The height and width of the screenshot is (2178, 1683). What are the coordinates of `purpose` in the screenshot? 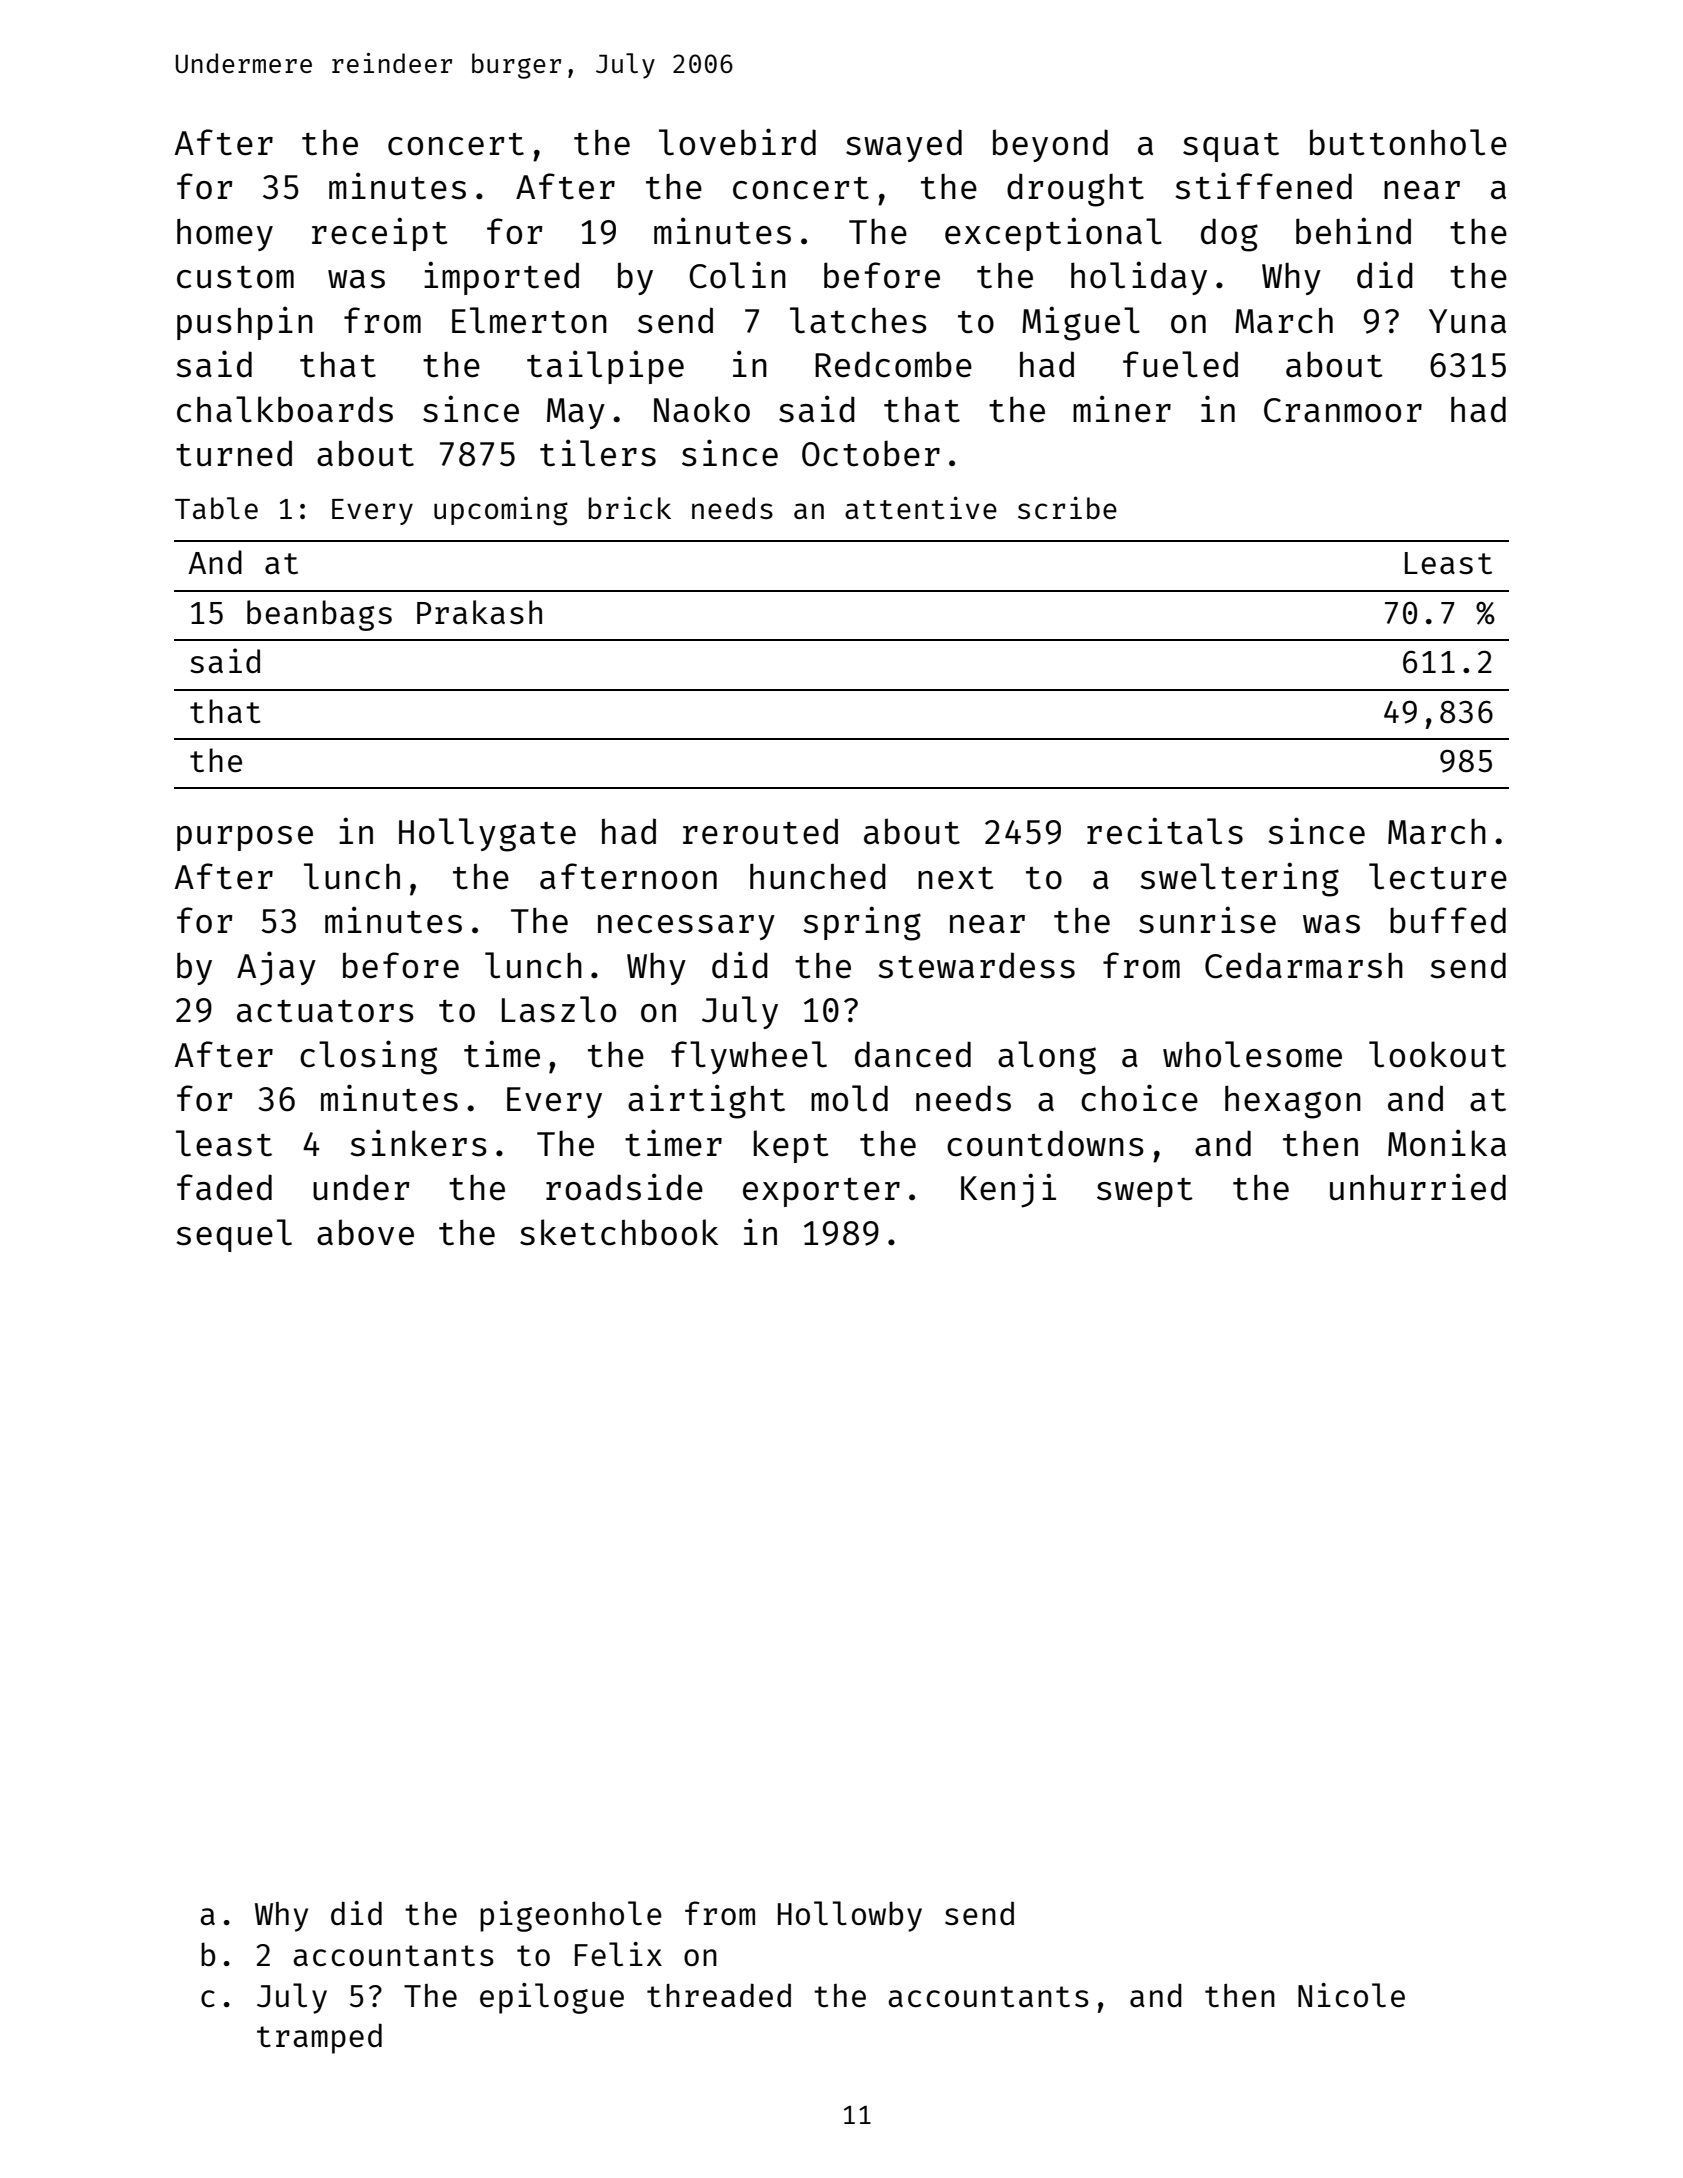 It's located at (245, 838).
